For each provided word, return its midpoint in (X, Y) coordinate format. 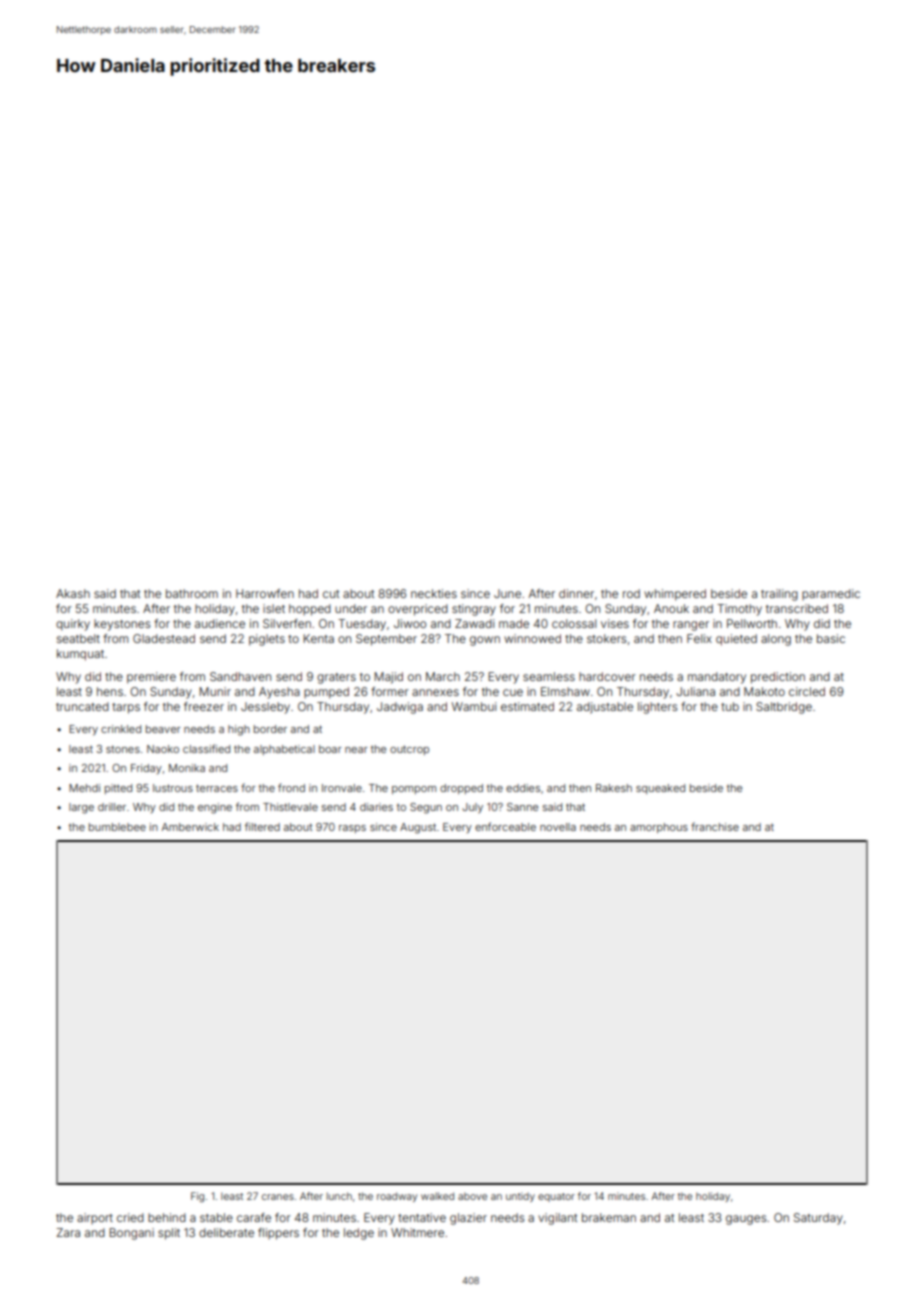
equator (556, 1197)
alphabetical (284, 750)
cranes (278, 1197)
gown (485, 641)
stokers (606, 638)
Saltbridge (784, 708)
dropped (461, 789)
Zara (68, 1232)
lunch (339, 1196)
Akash (73, 593)
